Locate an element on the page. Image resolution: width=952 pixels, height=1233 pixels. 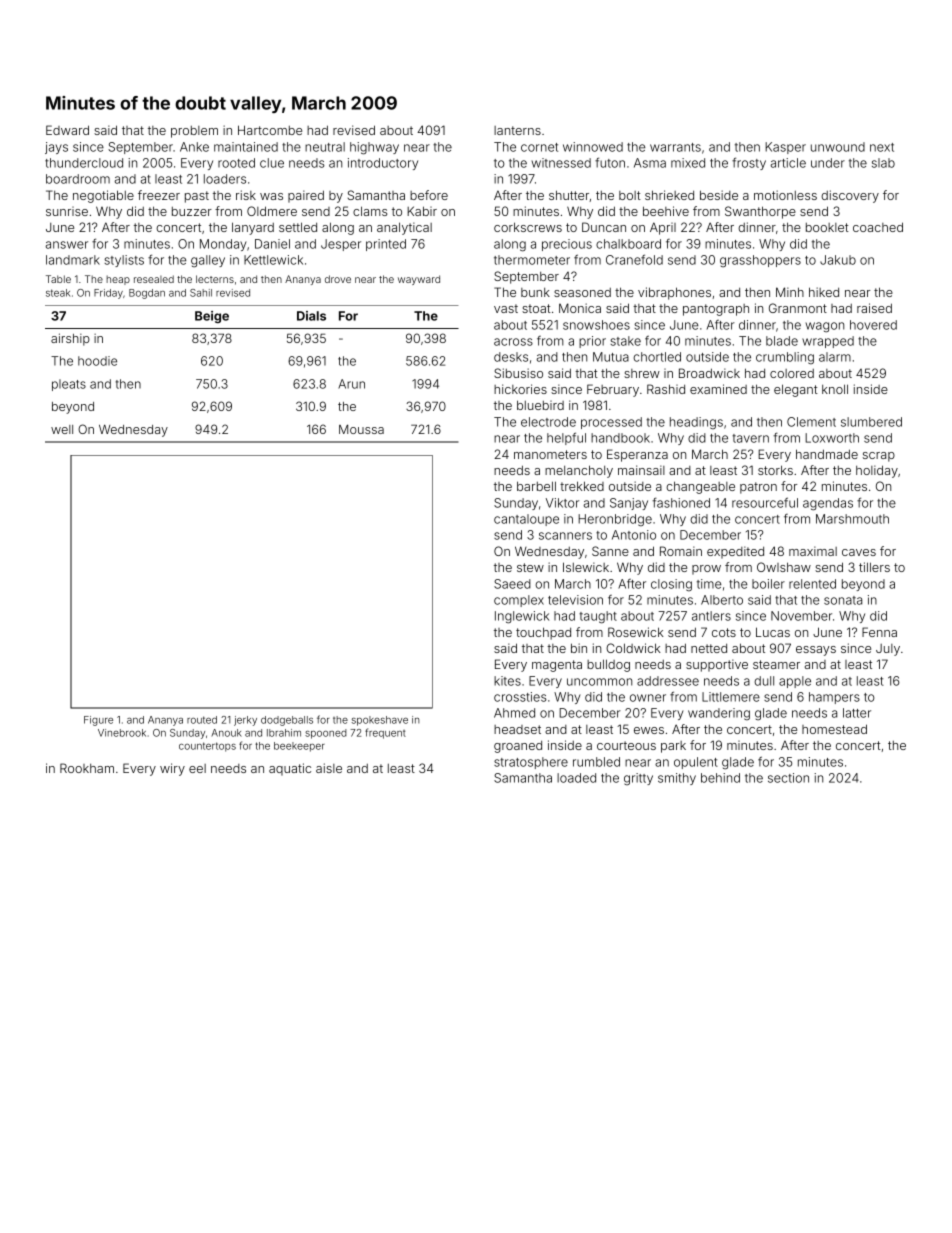
hickories is located at coordinates (520, 389).
